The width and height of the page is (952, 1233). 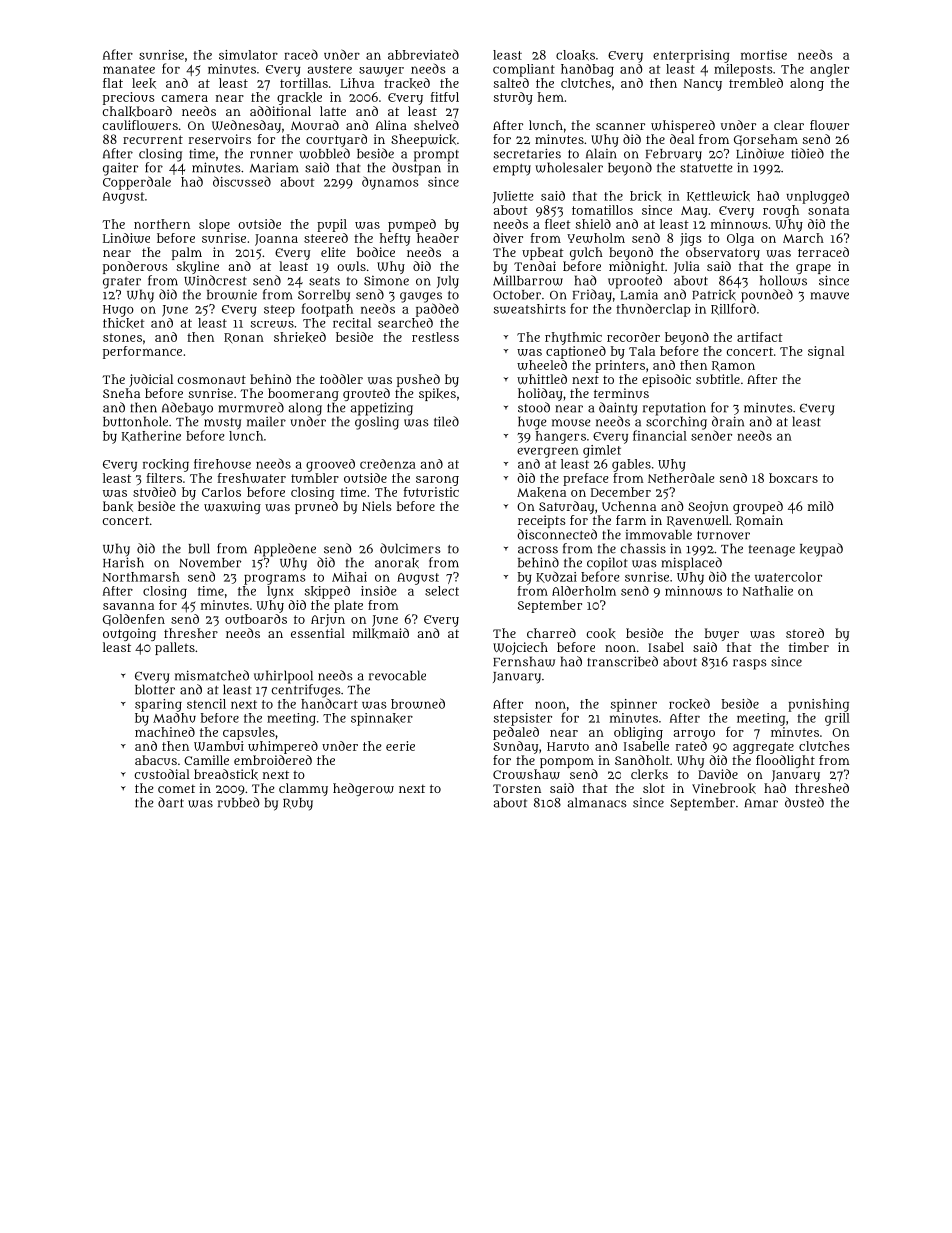 I want to click on slot, so click(x=654, y=788).
